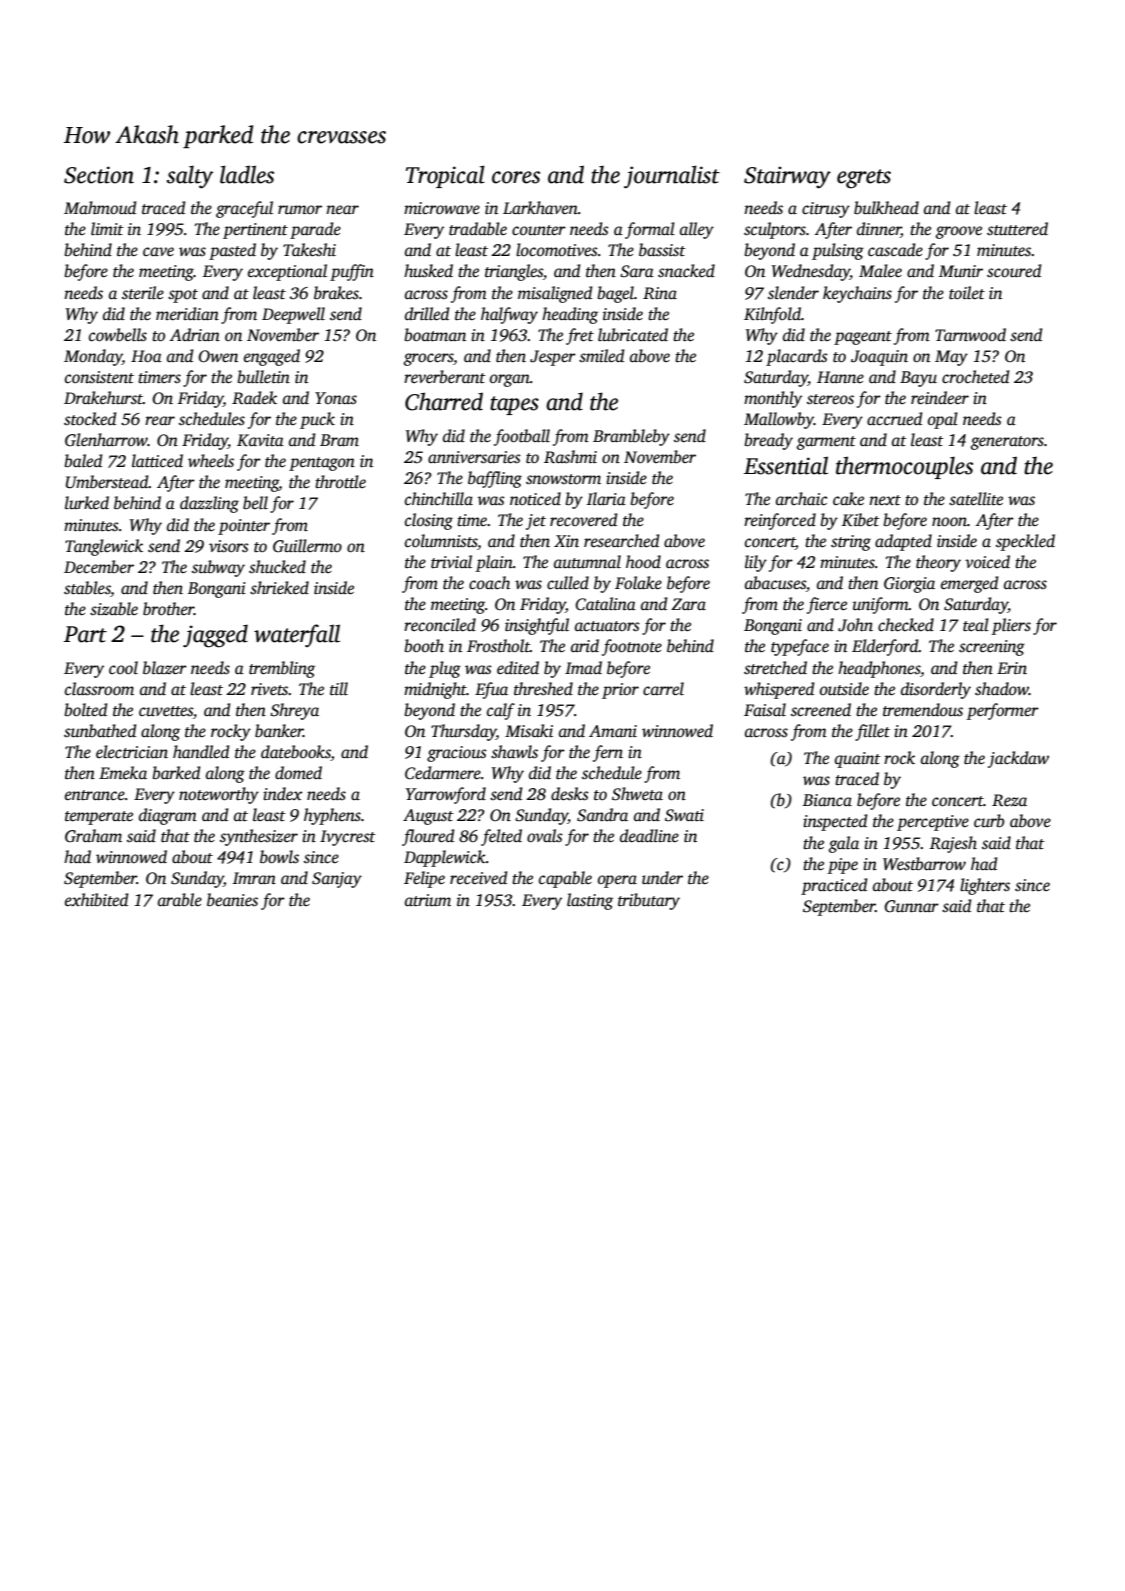 The image size is (1125, 1591). Describe the element at coordinates (975, 377) in the screenshot. I see `crocheted` at that location.
